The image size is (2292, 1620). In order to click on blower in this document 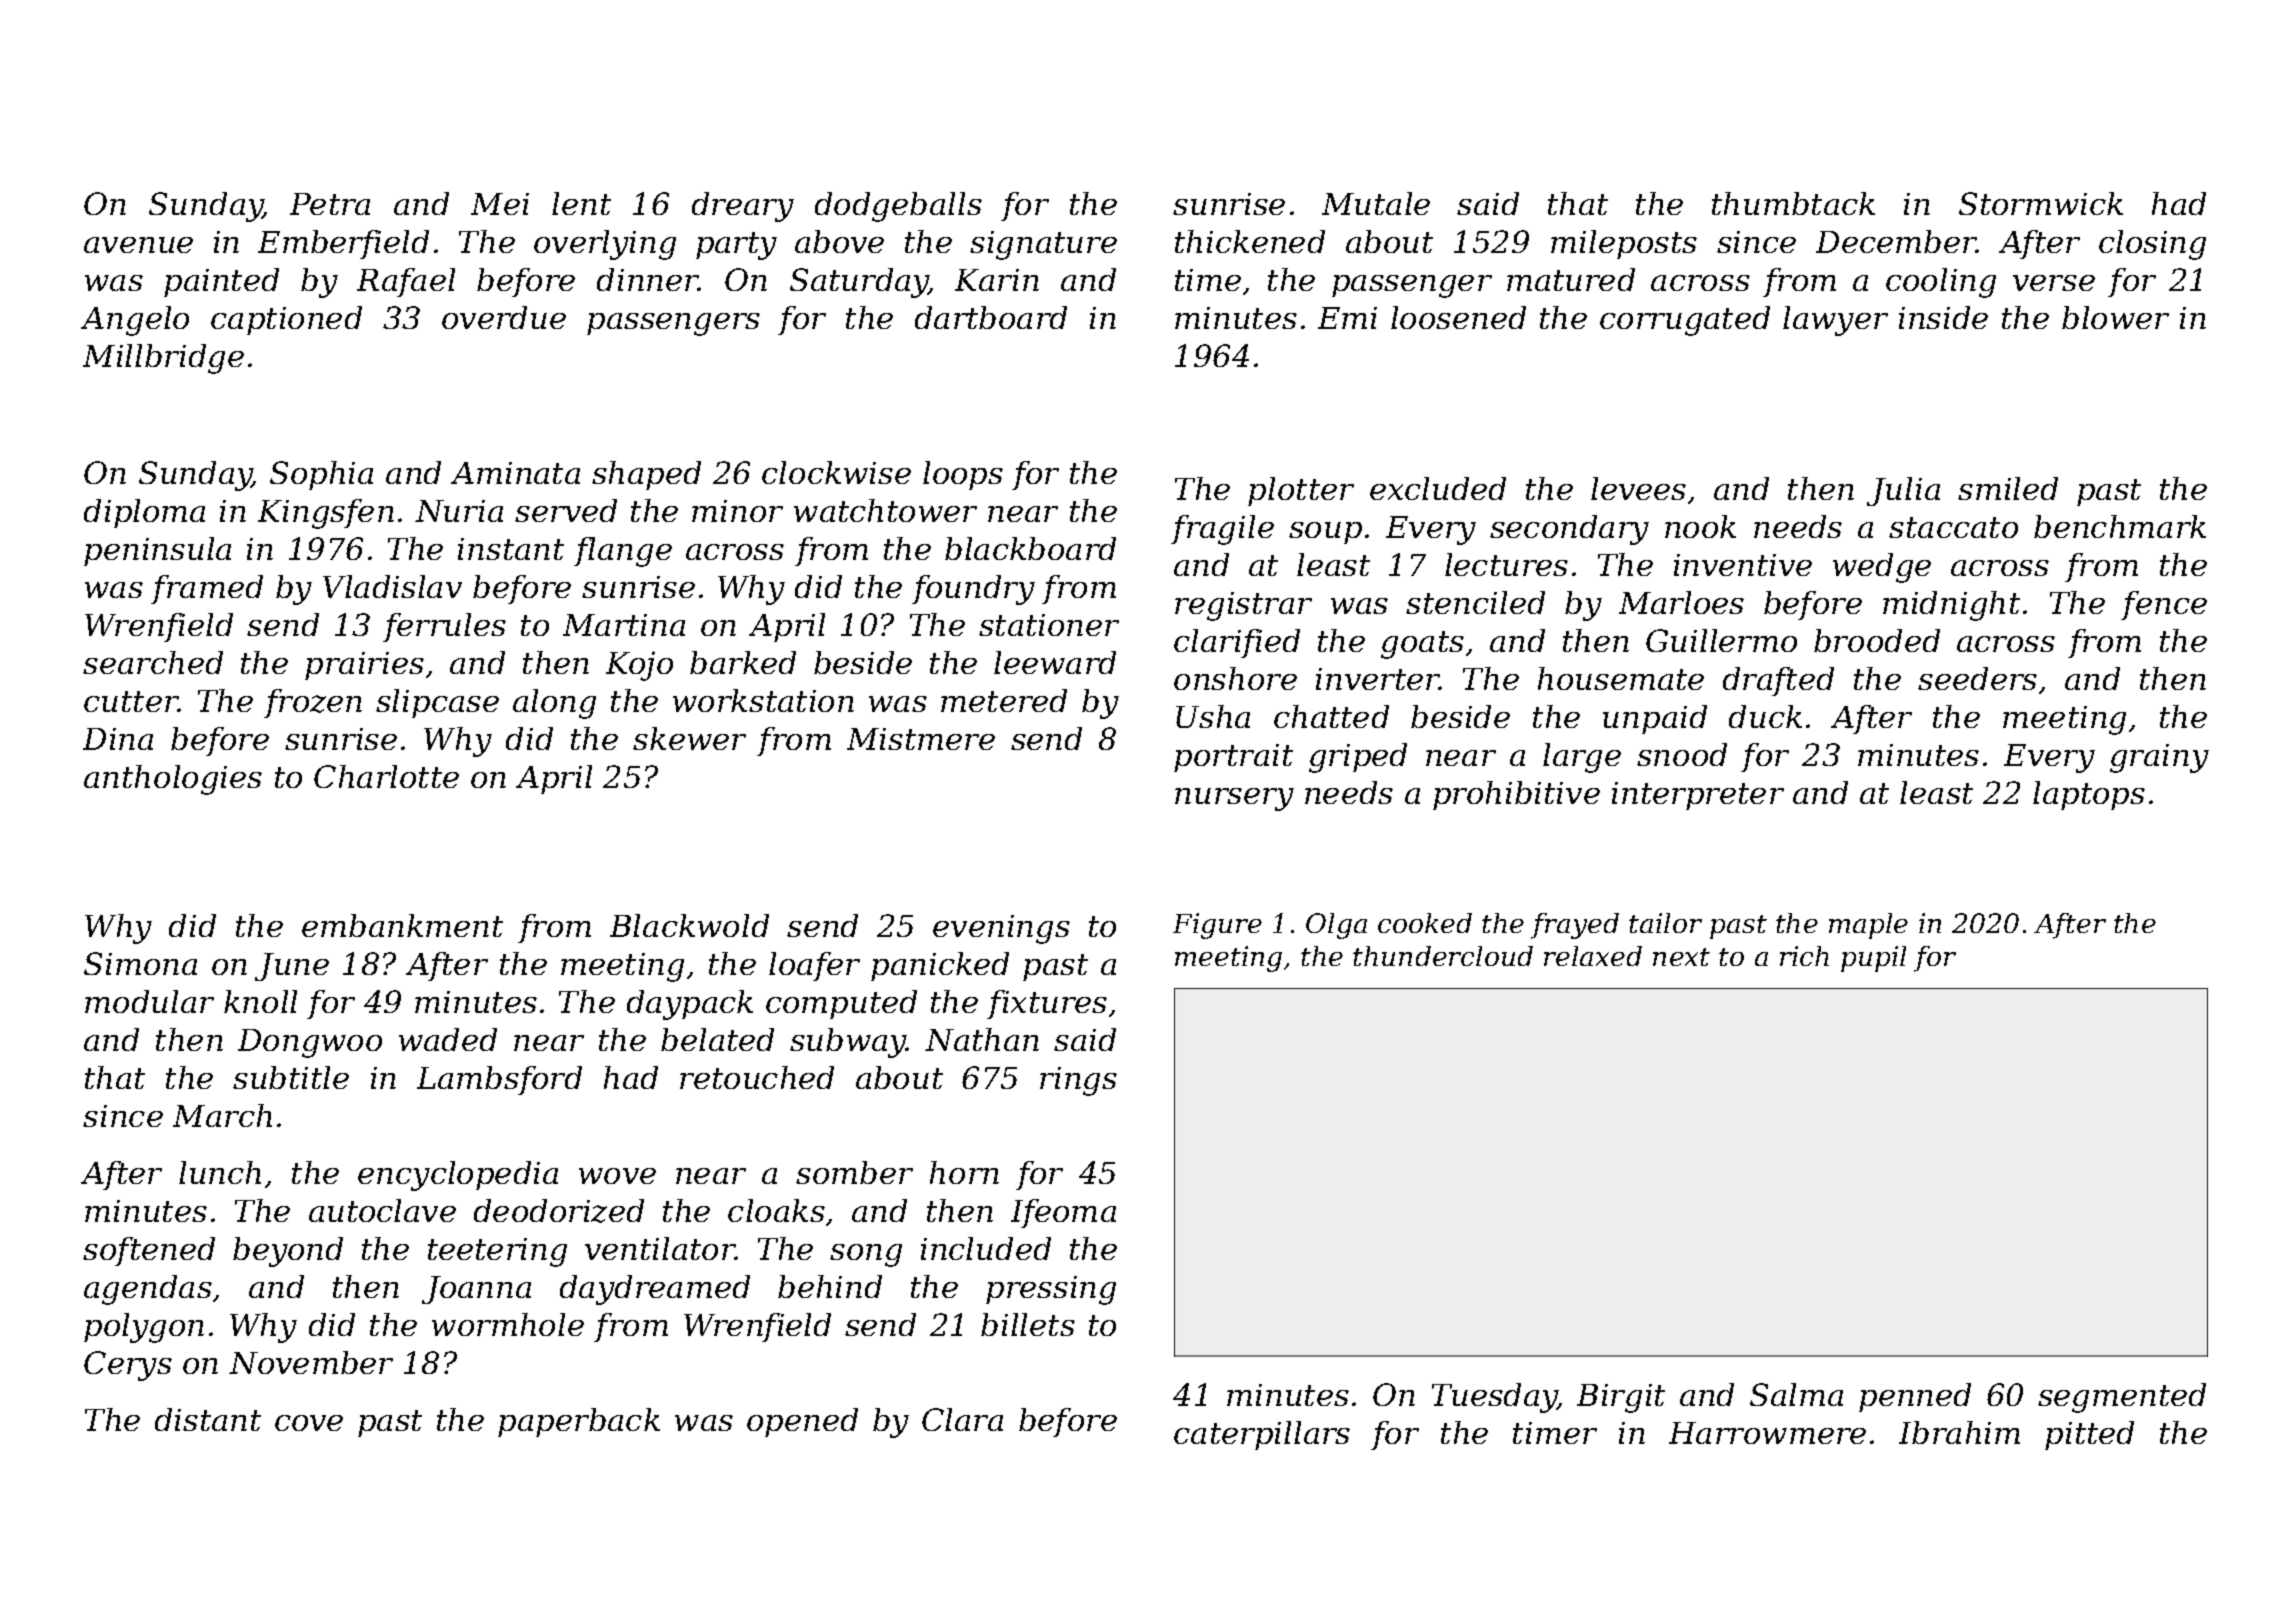, I will do `click(2115, 317)`.
